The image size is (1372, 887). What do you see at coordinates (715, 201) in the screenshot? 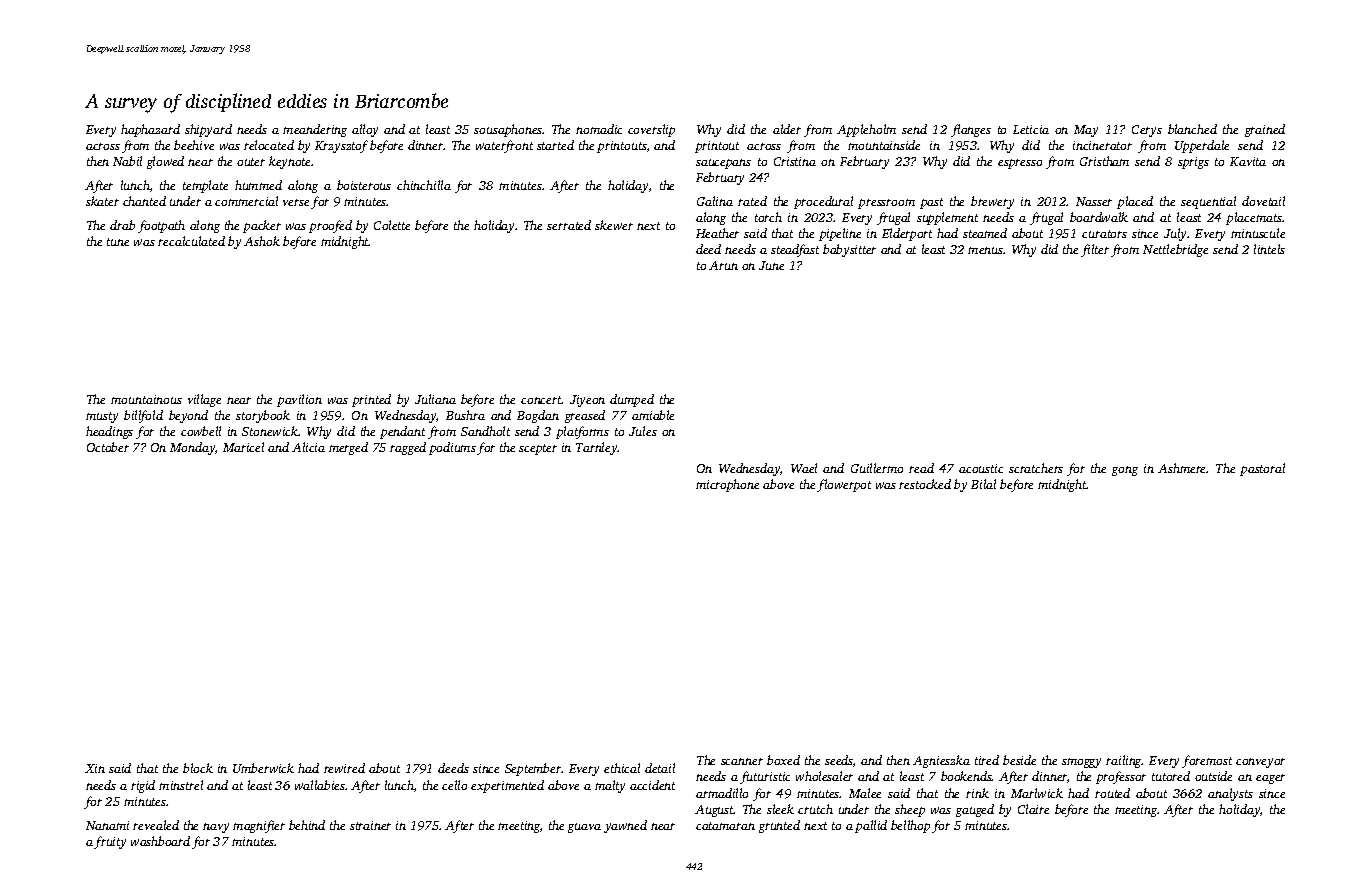
I see `Galina` at bounding box center [715, 201].
